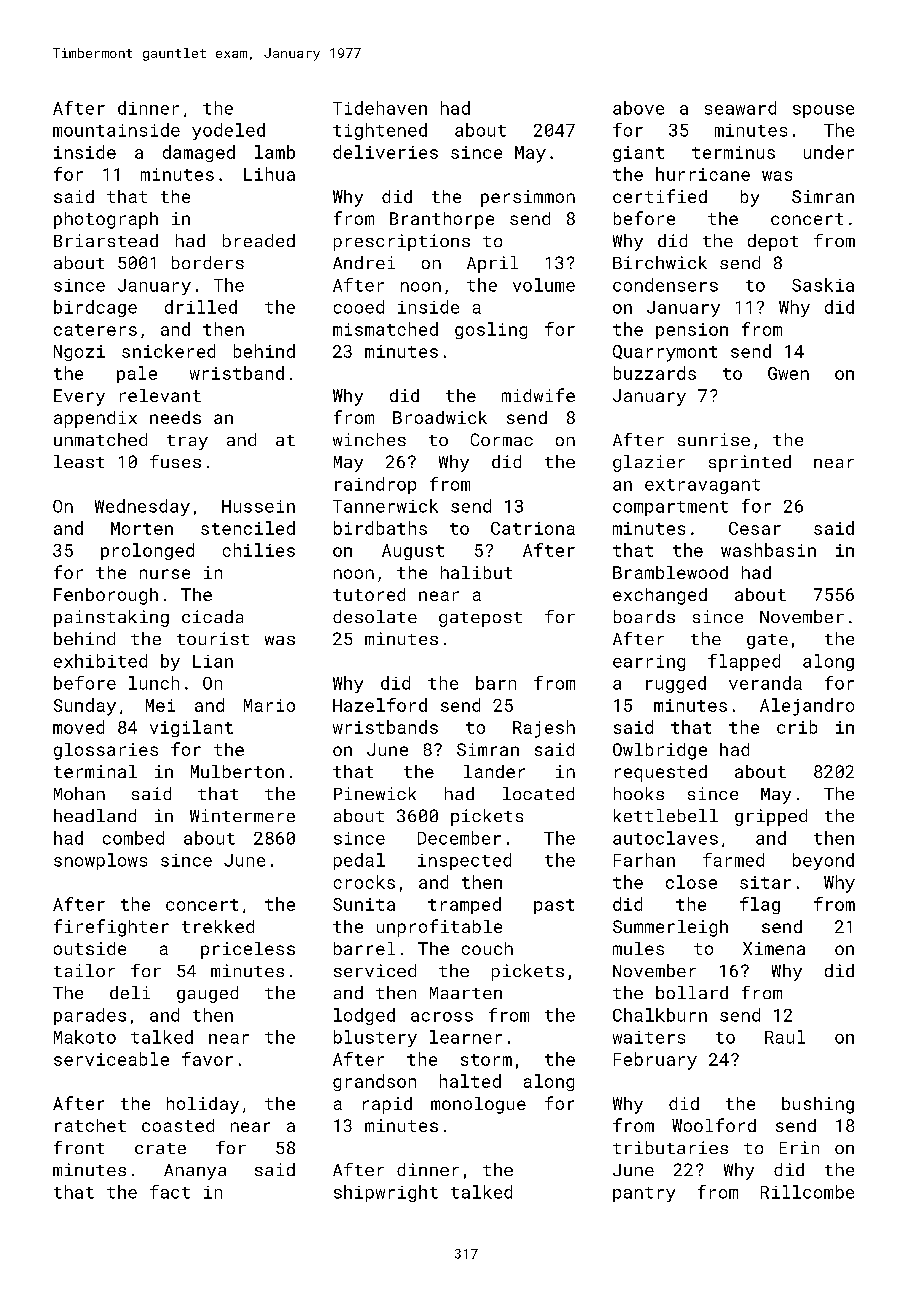  Describe the element at coordinates (660, 596) in the document. I see `exchanged` at that location.
